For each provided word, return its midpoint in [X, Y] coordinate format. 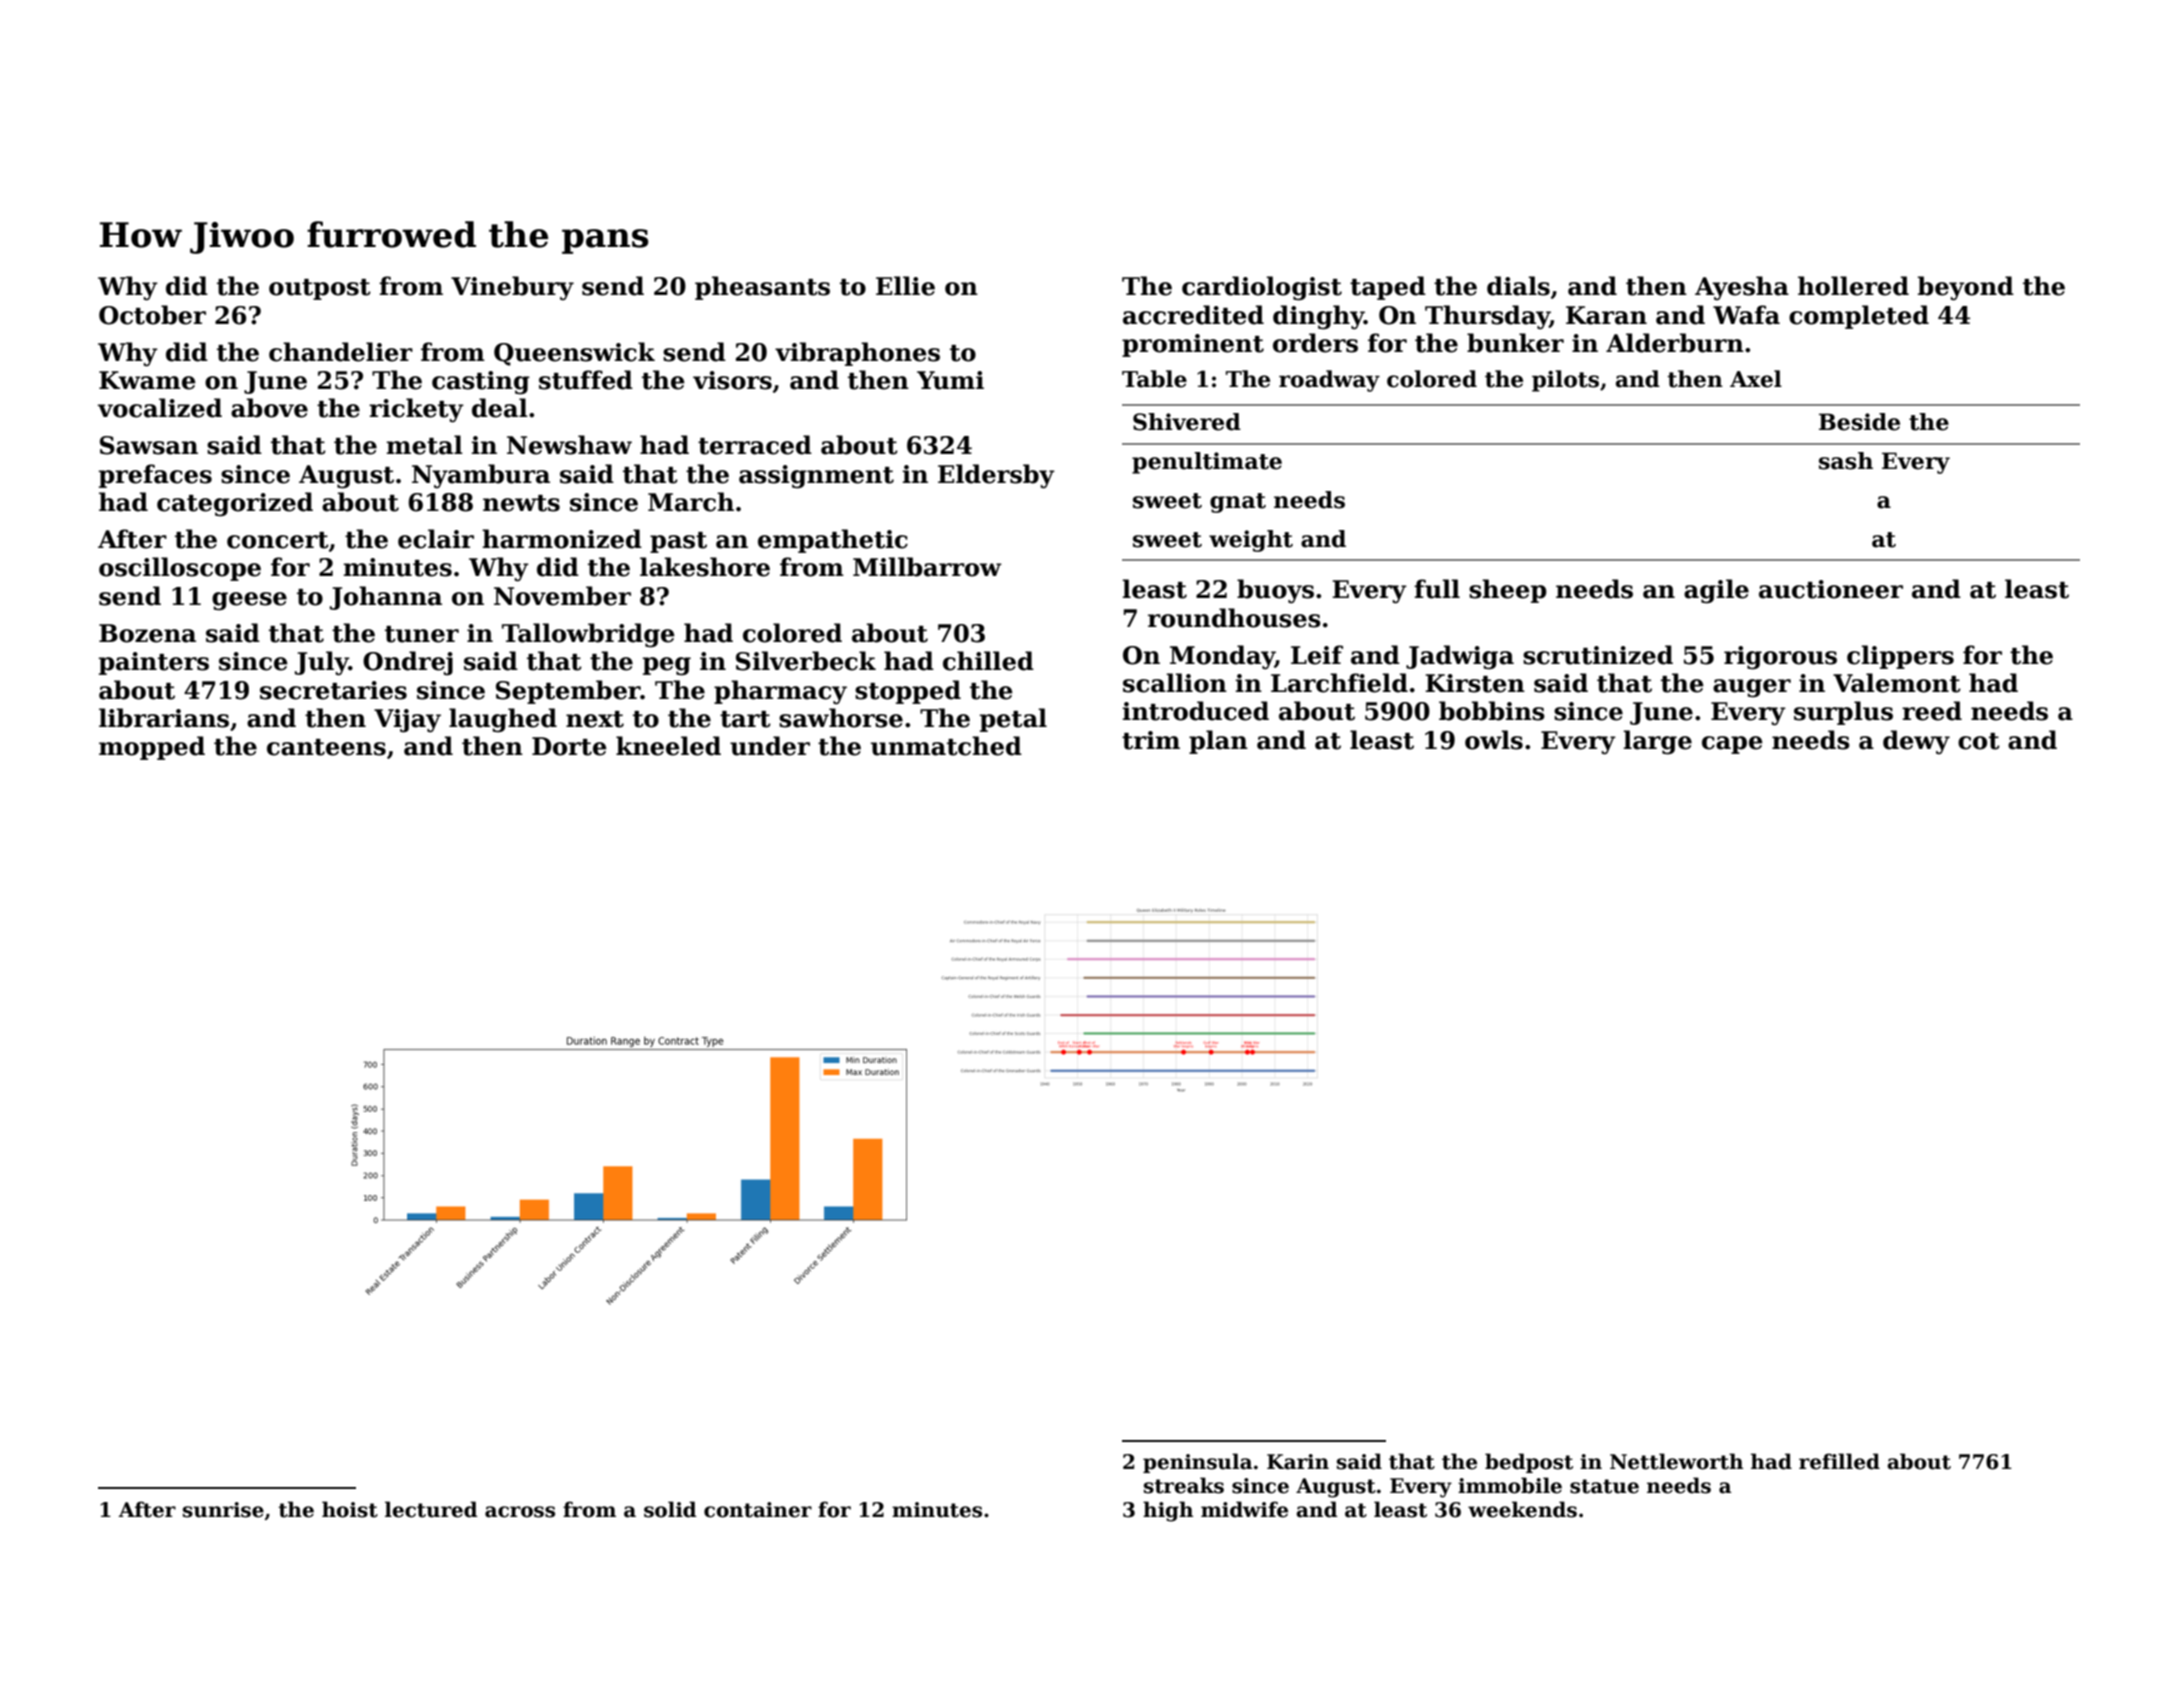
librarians [164, 718]
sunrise [223, 1510]
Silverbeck [806, 661]
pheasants [762, 288]
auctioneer [1831, 589]
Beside [1859, 422]
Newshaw [569, 445]
